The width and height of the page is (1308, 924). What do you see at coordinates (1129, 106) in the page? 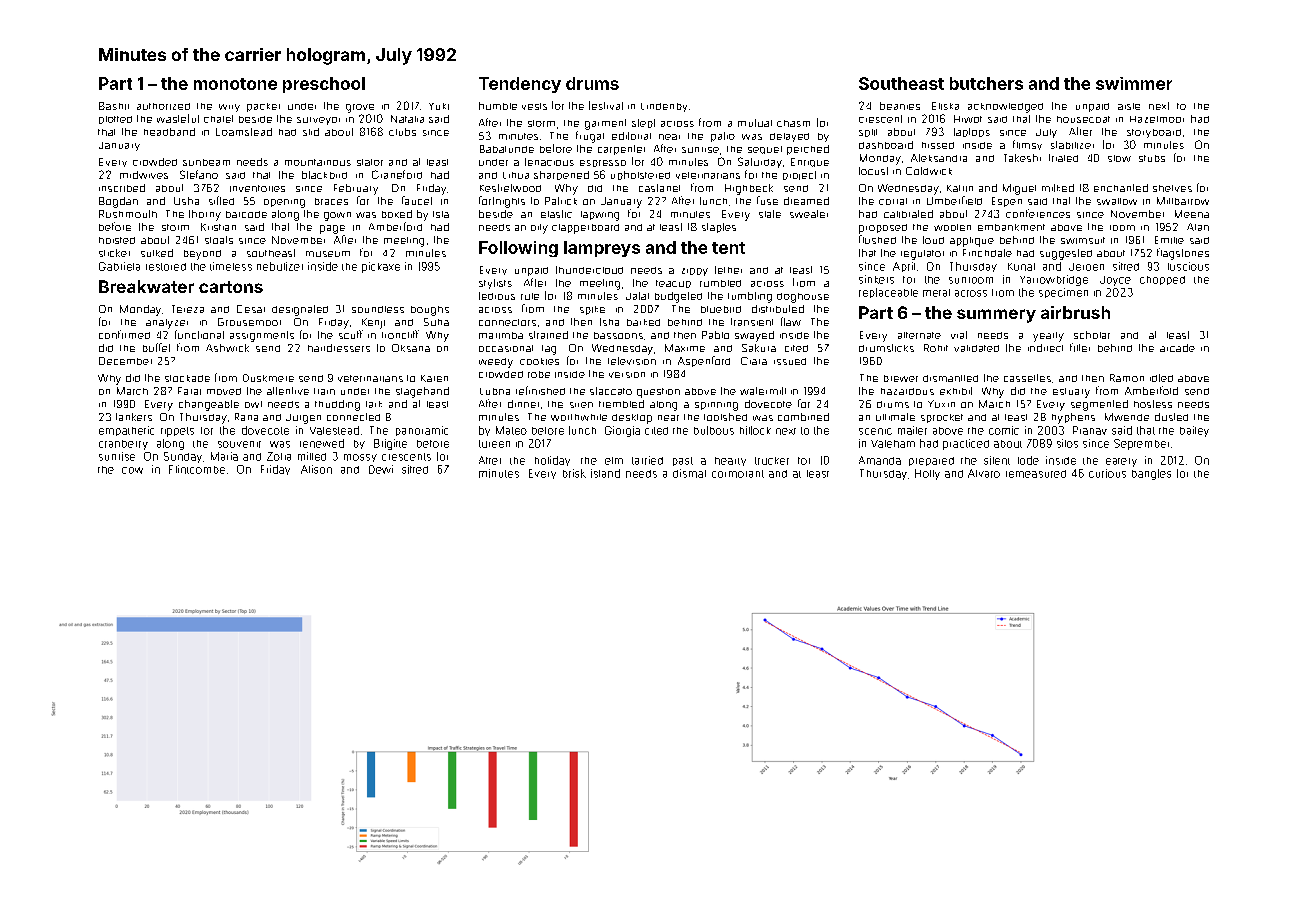
I see `aisle` at bounding box center [1129, 106].
